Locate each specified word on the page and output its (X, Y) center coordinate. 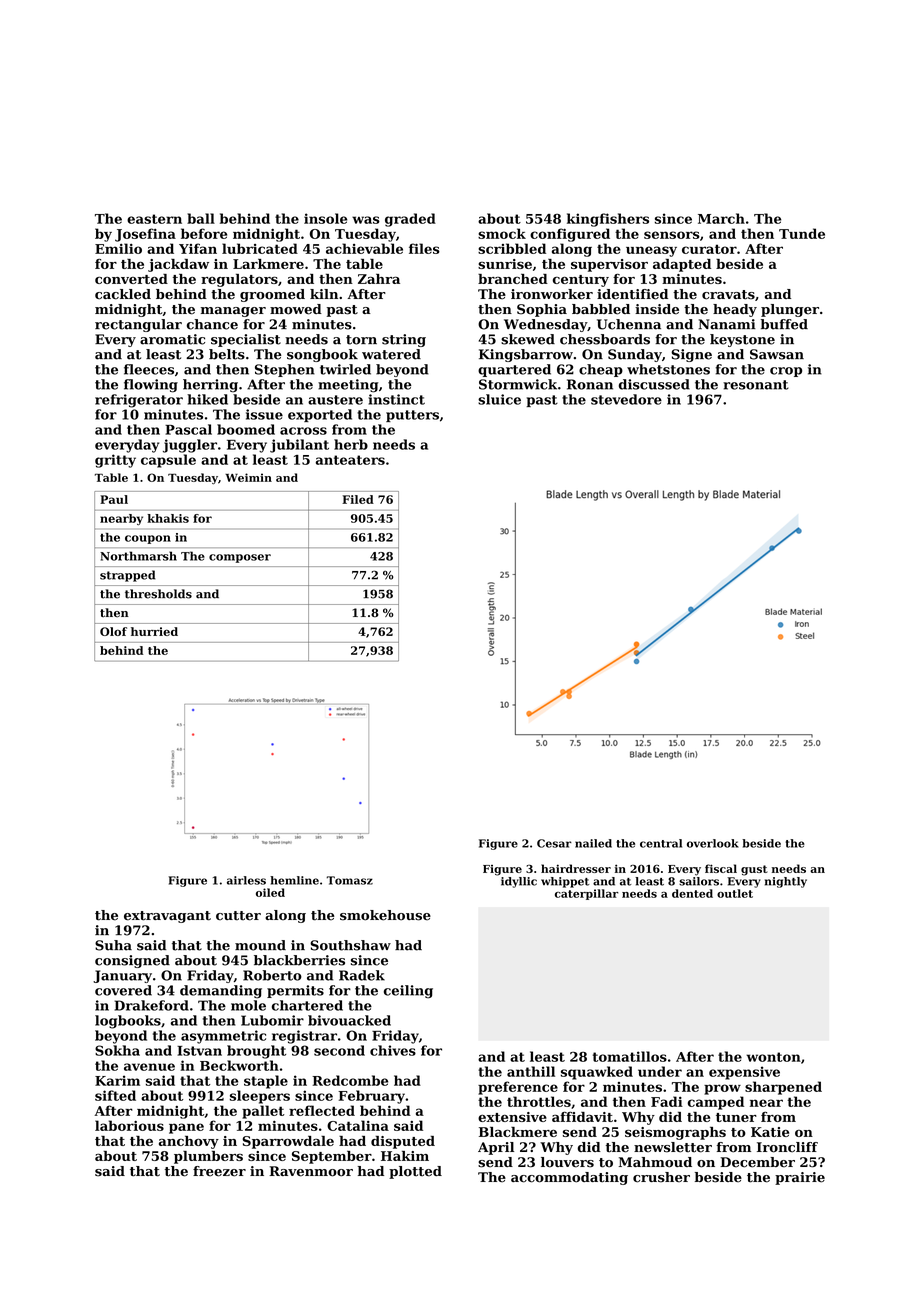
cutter (238, 916)
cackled (123, 294)
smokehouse (385, 915)
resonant (756, 385)
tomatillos (630, 1056)
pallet (263, 1112)
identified (632, 294)
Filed (358, 499)
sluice (499, 399)
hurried (154, 631)
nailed (593, 843)
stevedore (626, 399)
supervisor (609, 265)
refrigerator (139, 401)
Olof (113, 631)
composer (240, 558)
